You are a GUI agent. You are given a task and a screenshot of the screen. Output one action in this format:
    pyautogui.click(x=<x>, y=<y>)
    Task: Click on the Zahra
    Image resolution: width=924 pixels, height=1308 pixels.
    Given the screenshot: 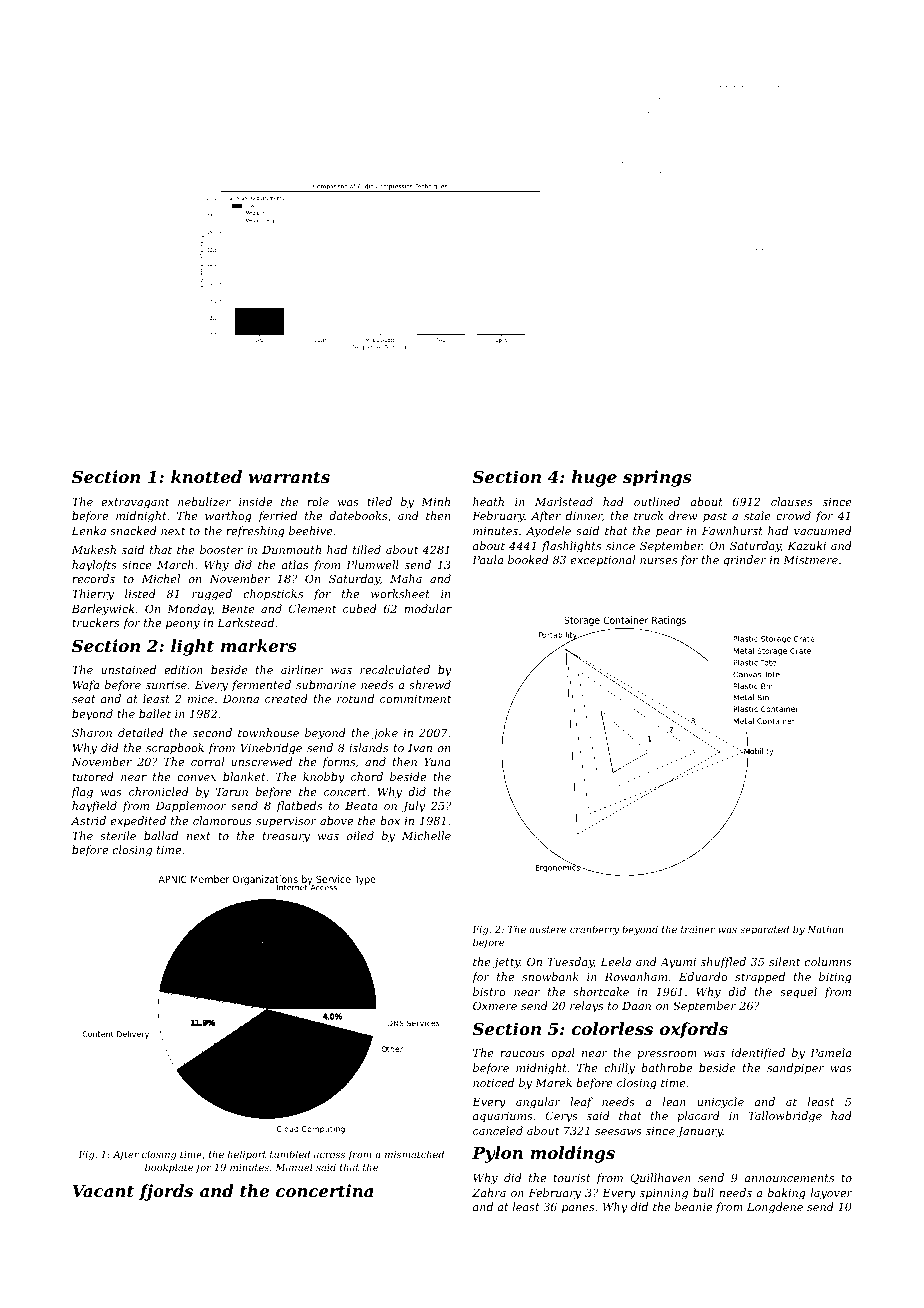 What is the action you would take?
    pyautogui.click(x=489, y=1192)
